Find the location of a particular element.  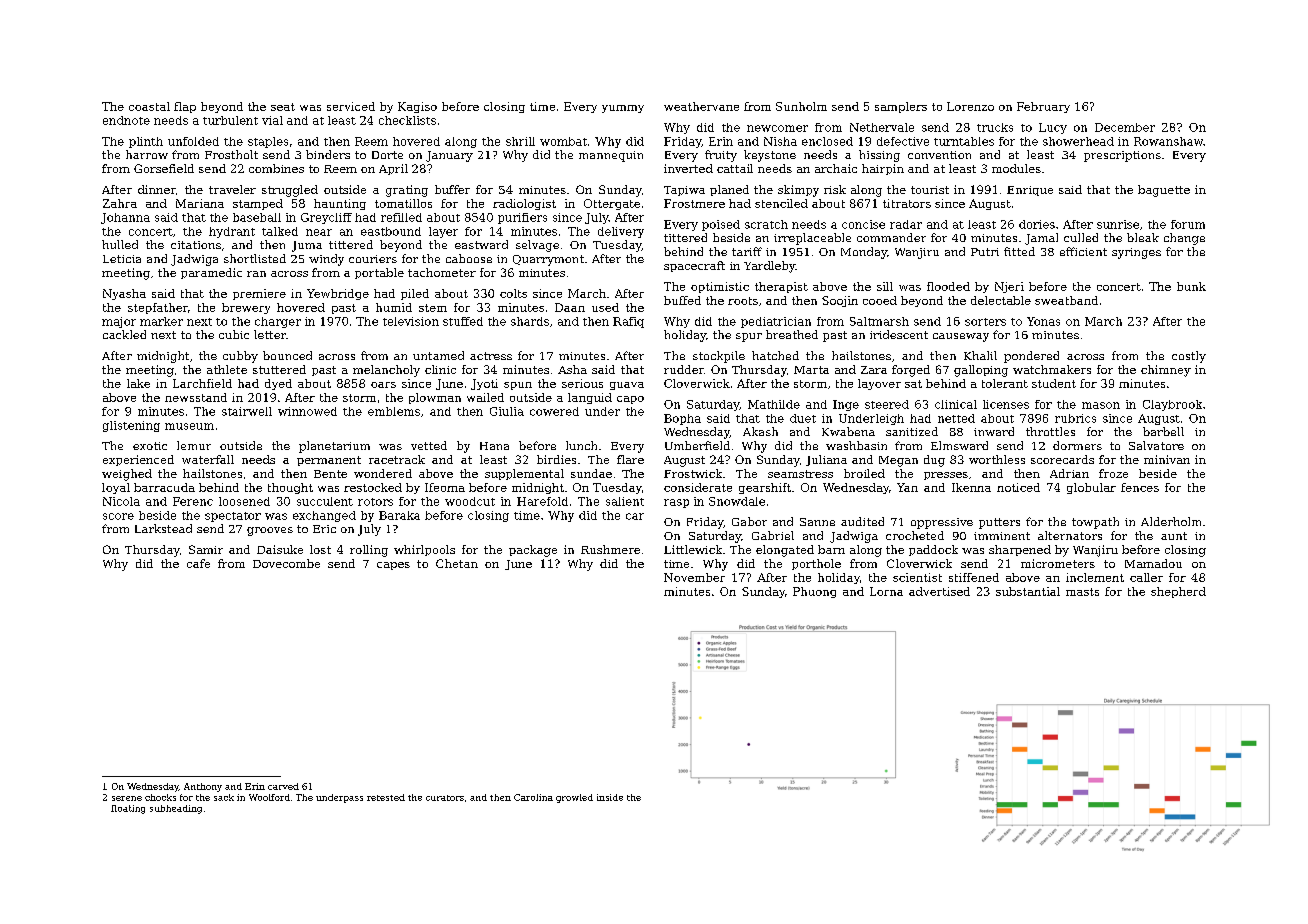

Lorenzo is located at coordinates (970, 106).
